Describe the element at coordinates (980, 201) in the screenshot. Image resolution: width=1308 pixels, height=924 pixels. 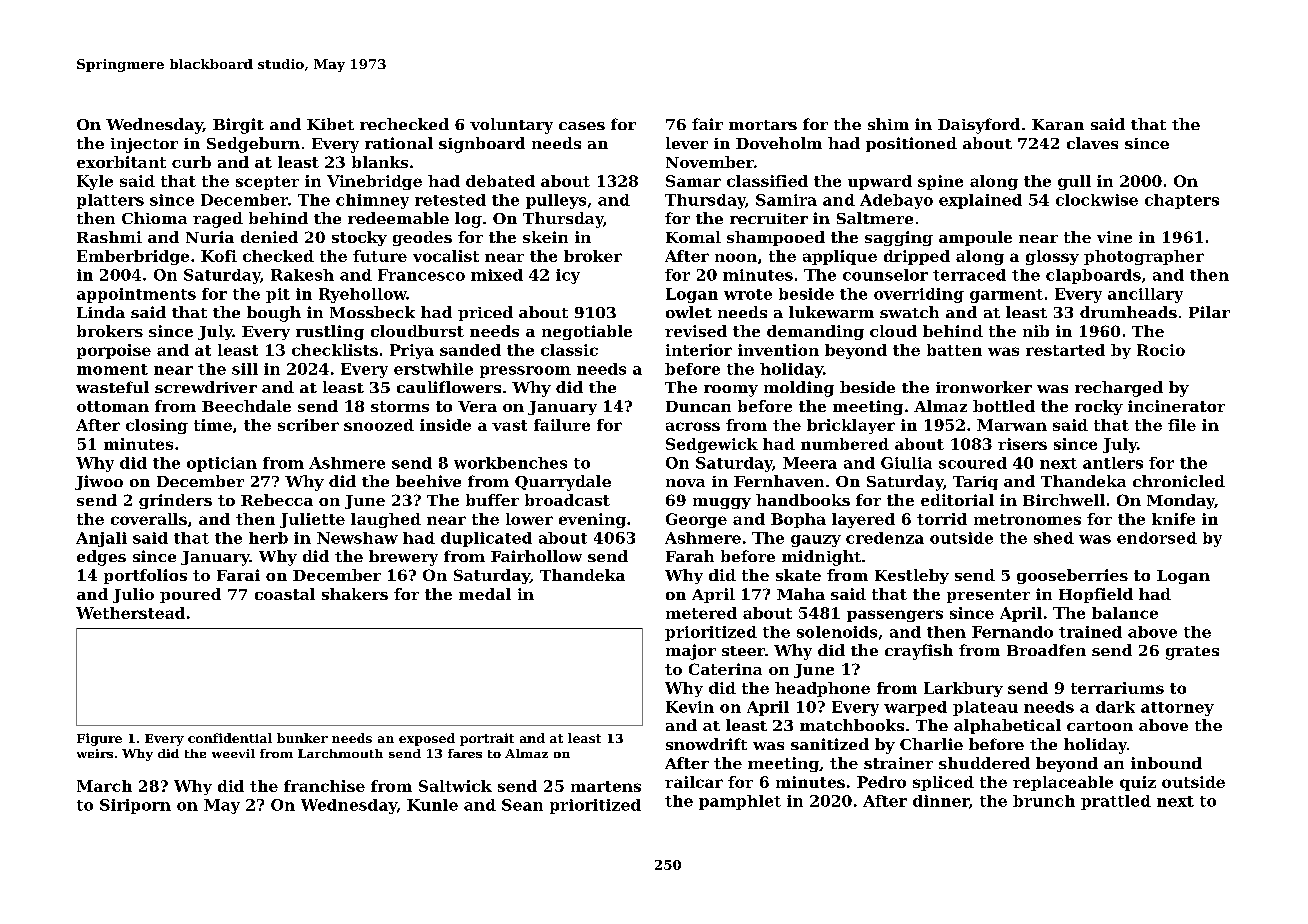
I see `explained` at that location.
